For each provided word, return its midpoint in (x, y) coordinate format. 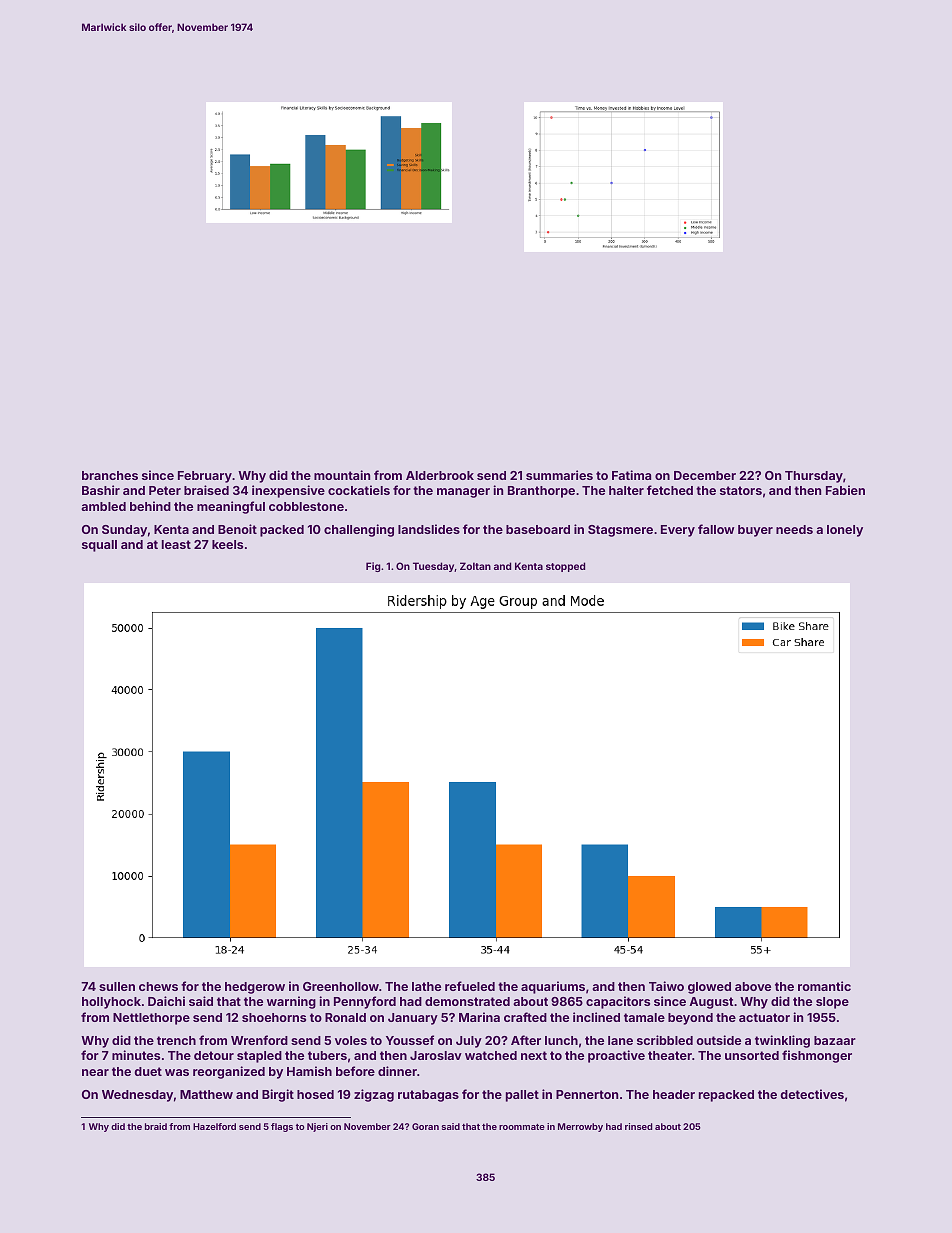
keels (227, 544)
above (753, 986)
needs (794, 529)
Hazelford (214, 1126)
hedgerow (255, 988)
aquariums (553, 987)
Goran (425, 1126)
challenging (359, 530)
